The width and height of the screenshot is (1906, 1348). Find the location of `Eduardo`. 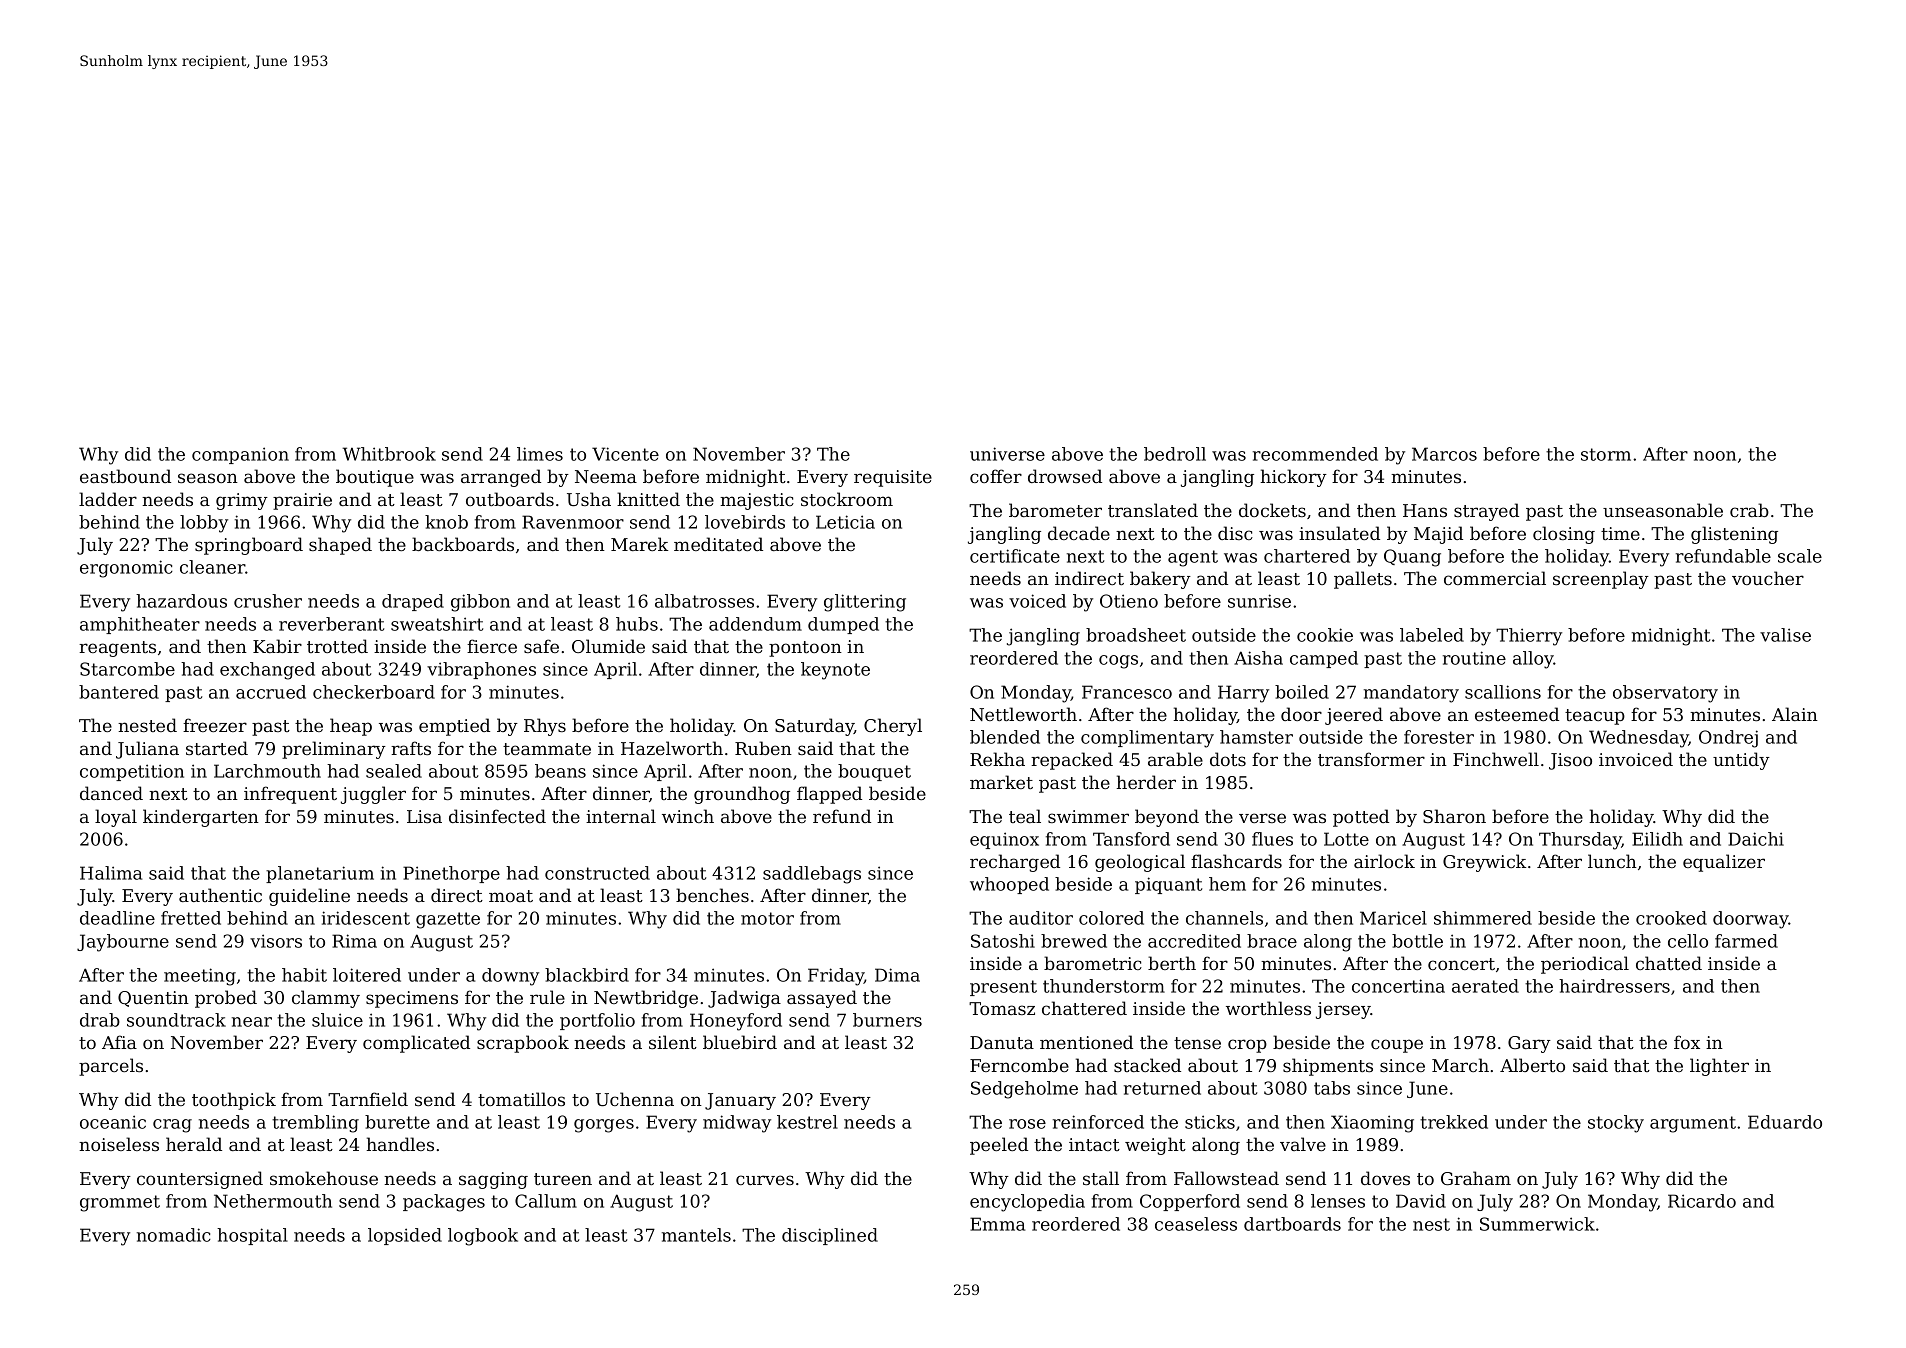

Eduardo is located at coordinates (1785, 1122).
